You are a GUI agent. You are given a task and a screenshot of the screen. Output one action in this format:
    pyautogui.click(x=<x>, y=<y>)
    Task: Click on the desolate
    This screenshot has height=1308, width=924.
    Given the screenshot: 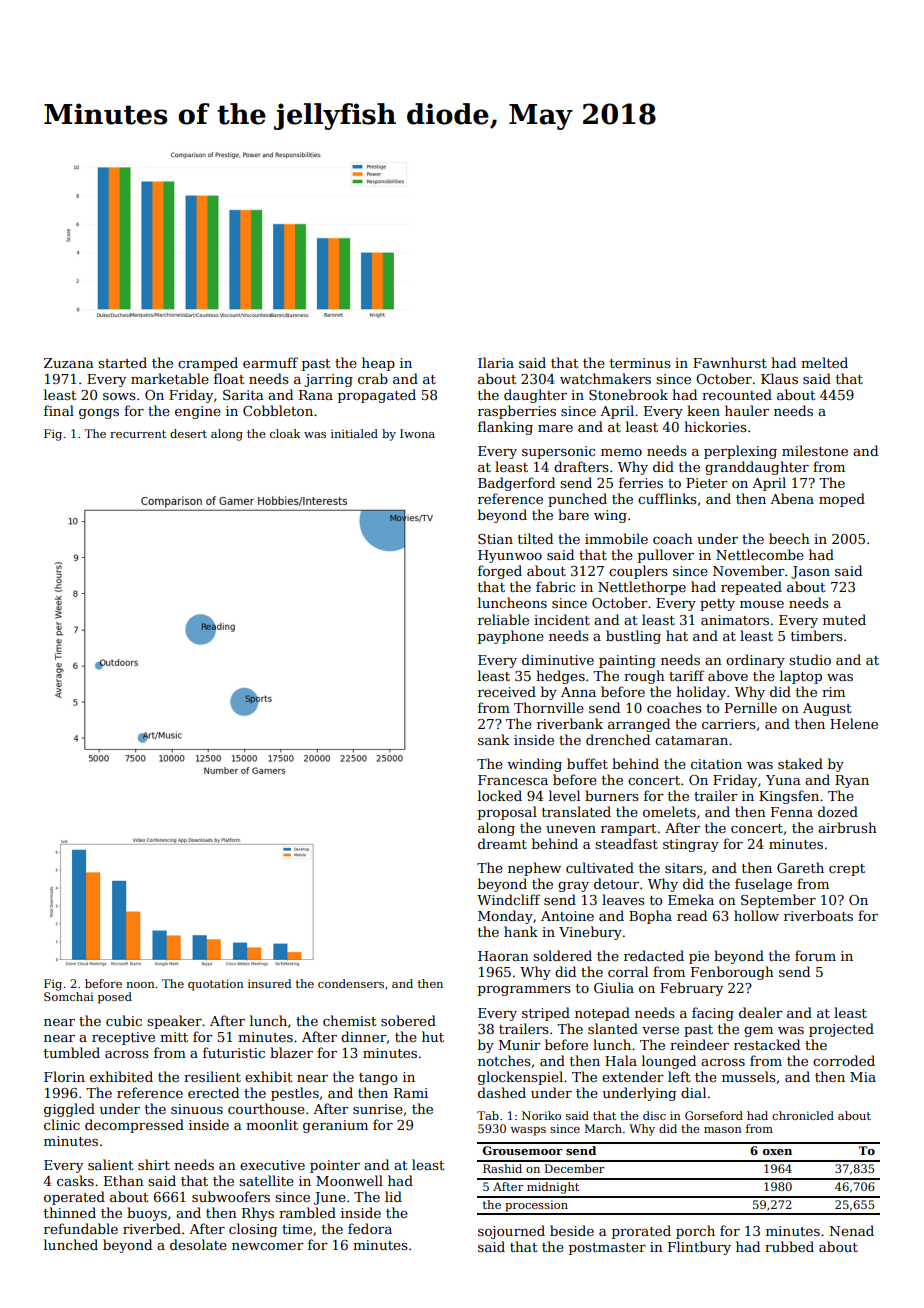 What is the action you would take?
    pyautogui.click(x=198, y=1244)
